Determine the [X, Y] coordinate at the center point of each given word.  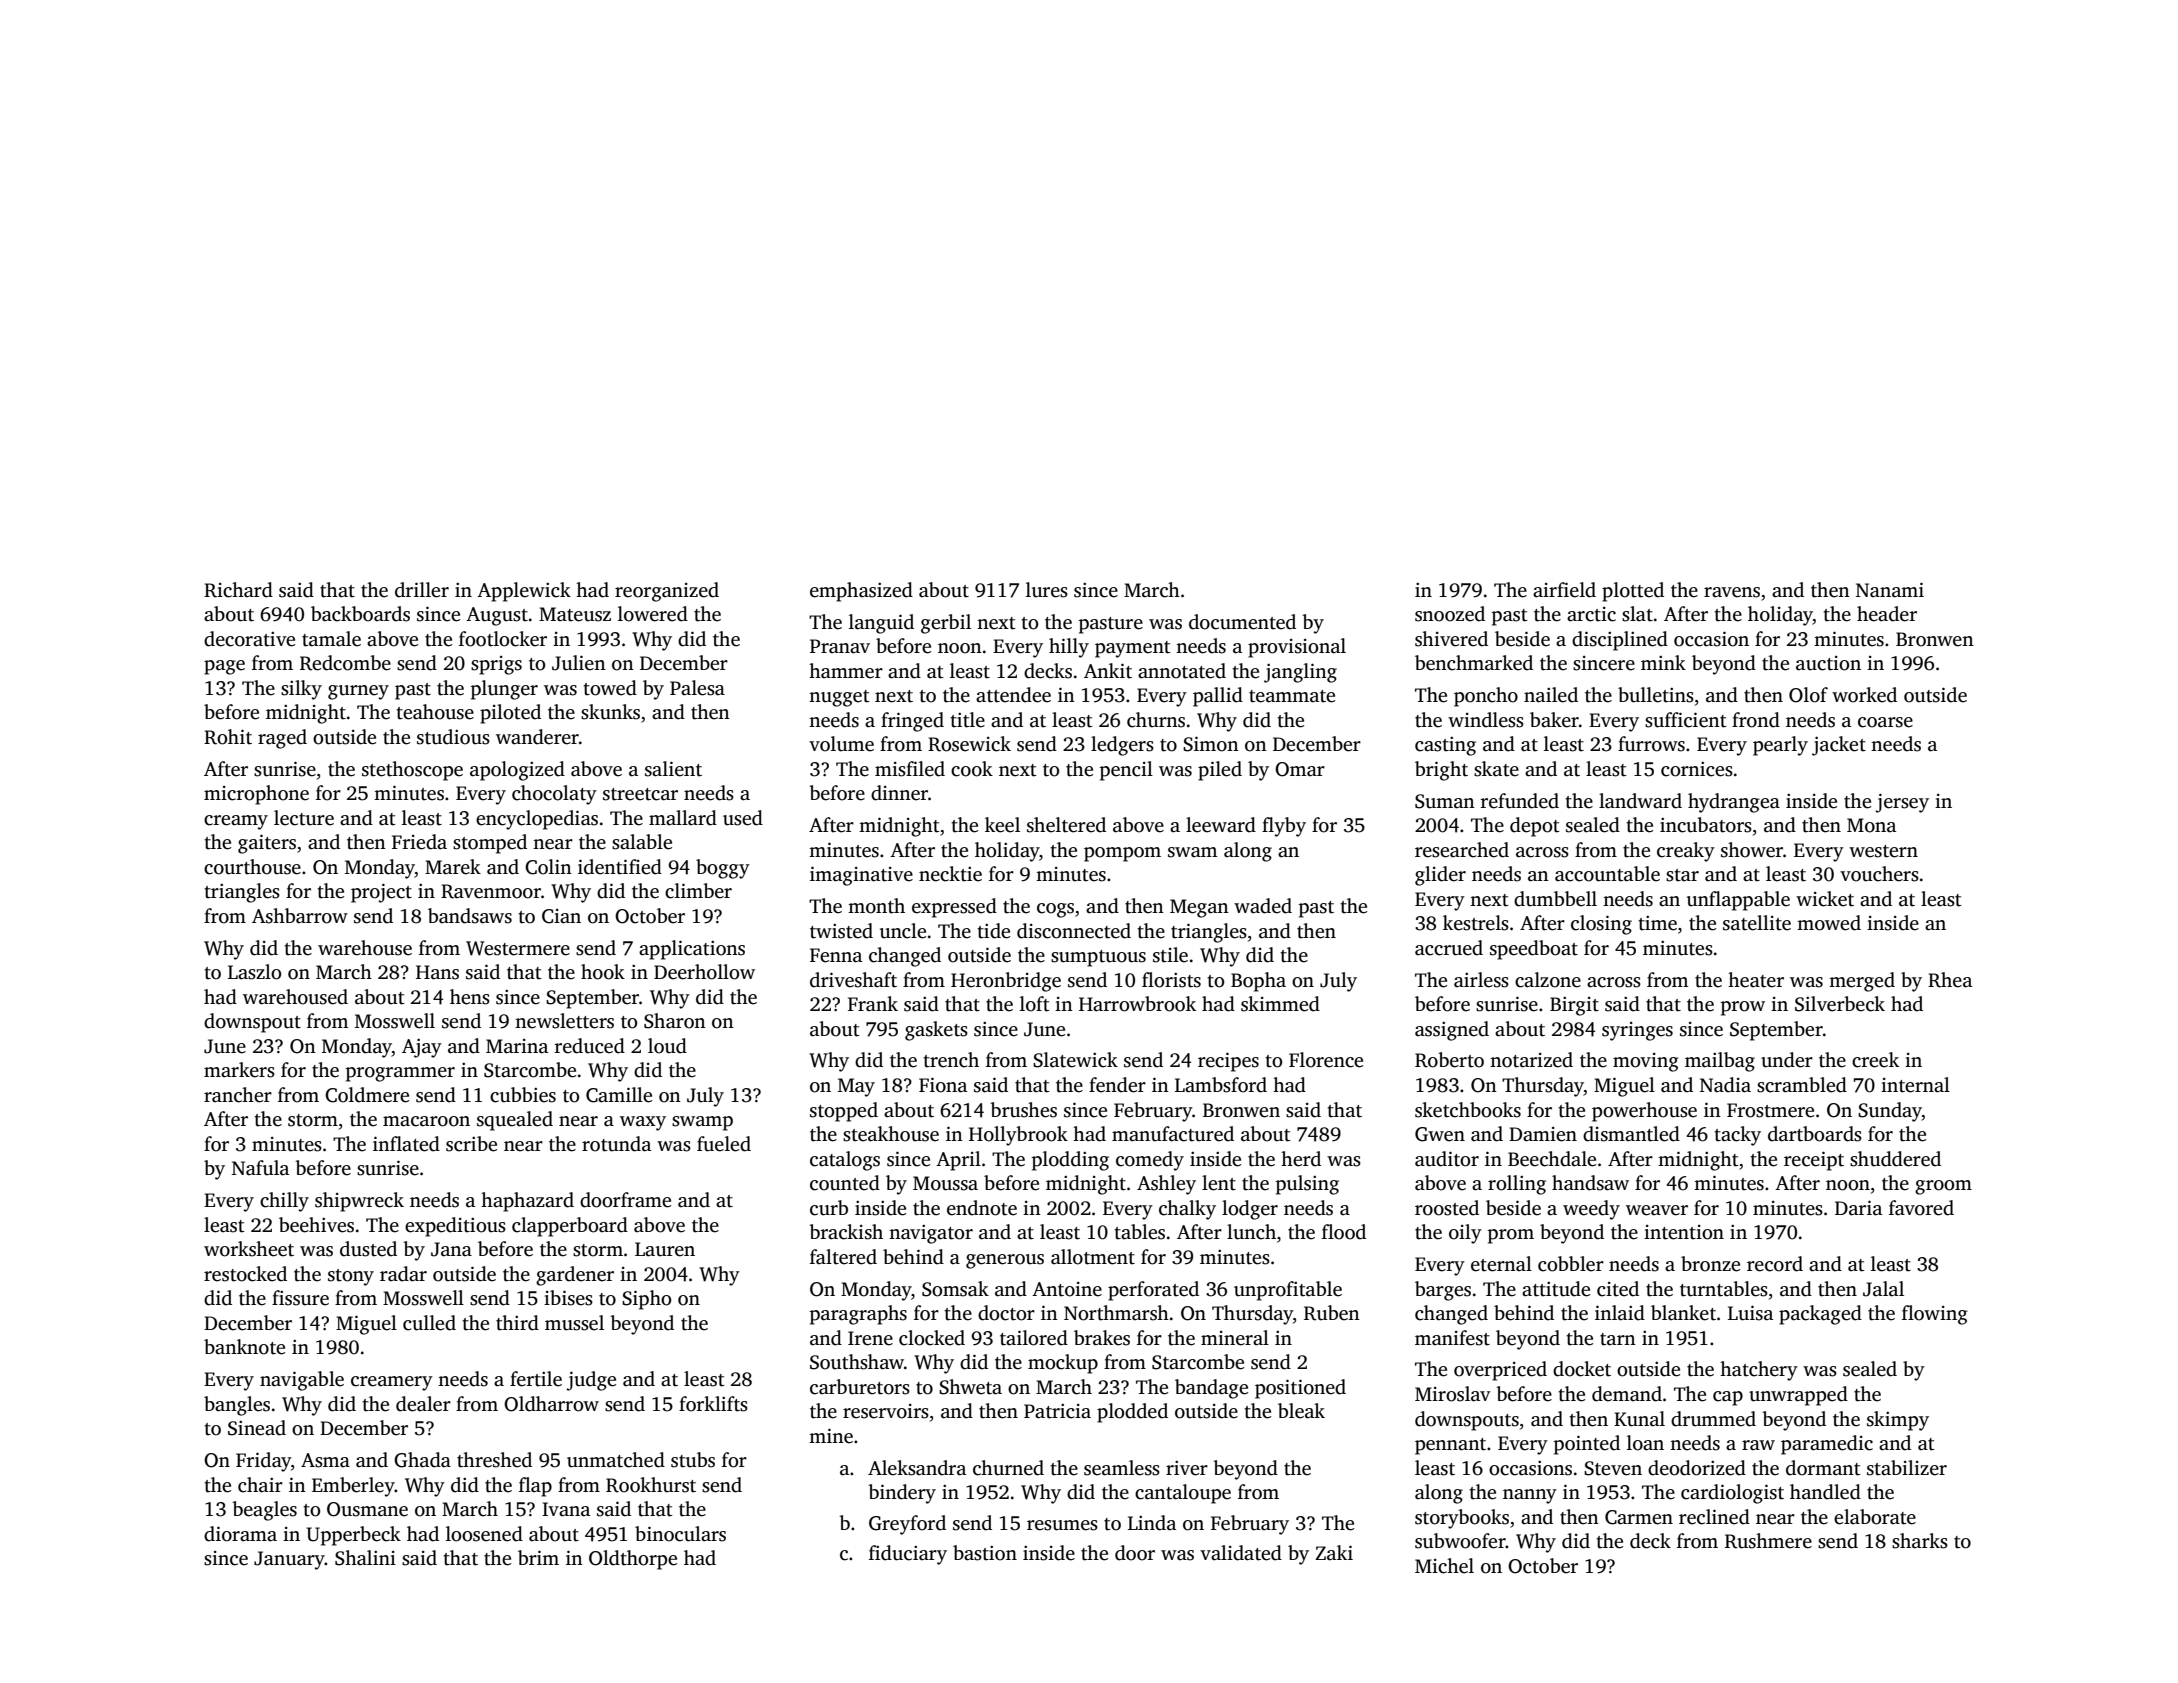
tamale [331, 639]
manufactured [1173, 1134]
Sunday [1890, 1112]
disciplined [1620, 641]
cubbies [523, 1095]
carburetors [860, 1387]
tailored [1034, 1338]
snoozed [1450, 614]
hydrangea [1734, 803]
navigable [302, 1381]
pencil [1126, 771]
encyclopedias [537, 820]
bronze [1710, 1264]
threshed [494, 1460]
